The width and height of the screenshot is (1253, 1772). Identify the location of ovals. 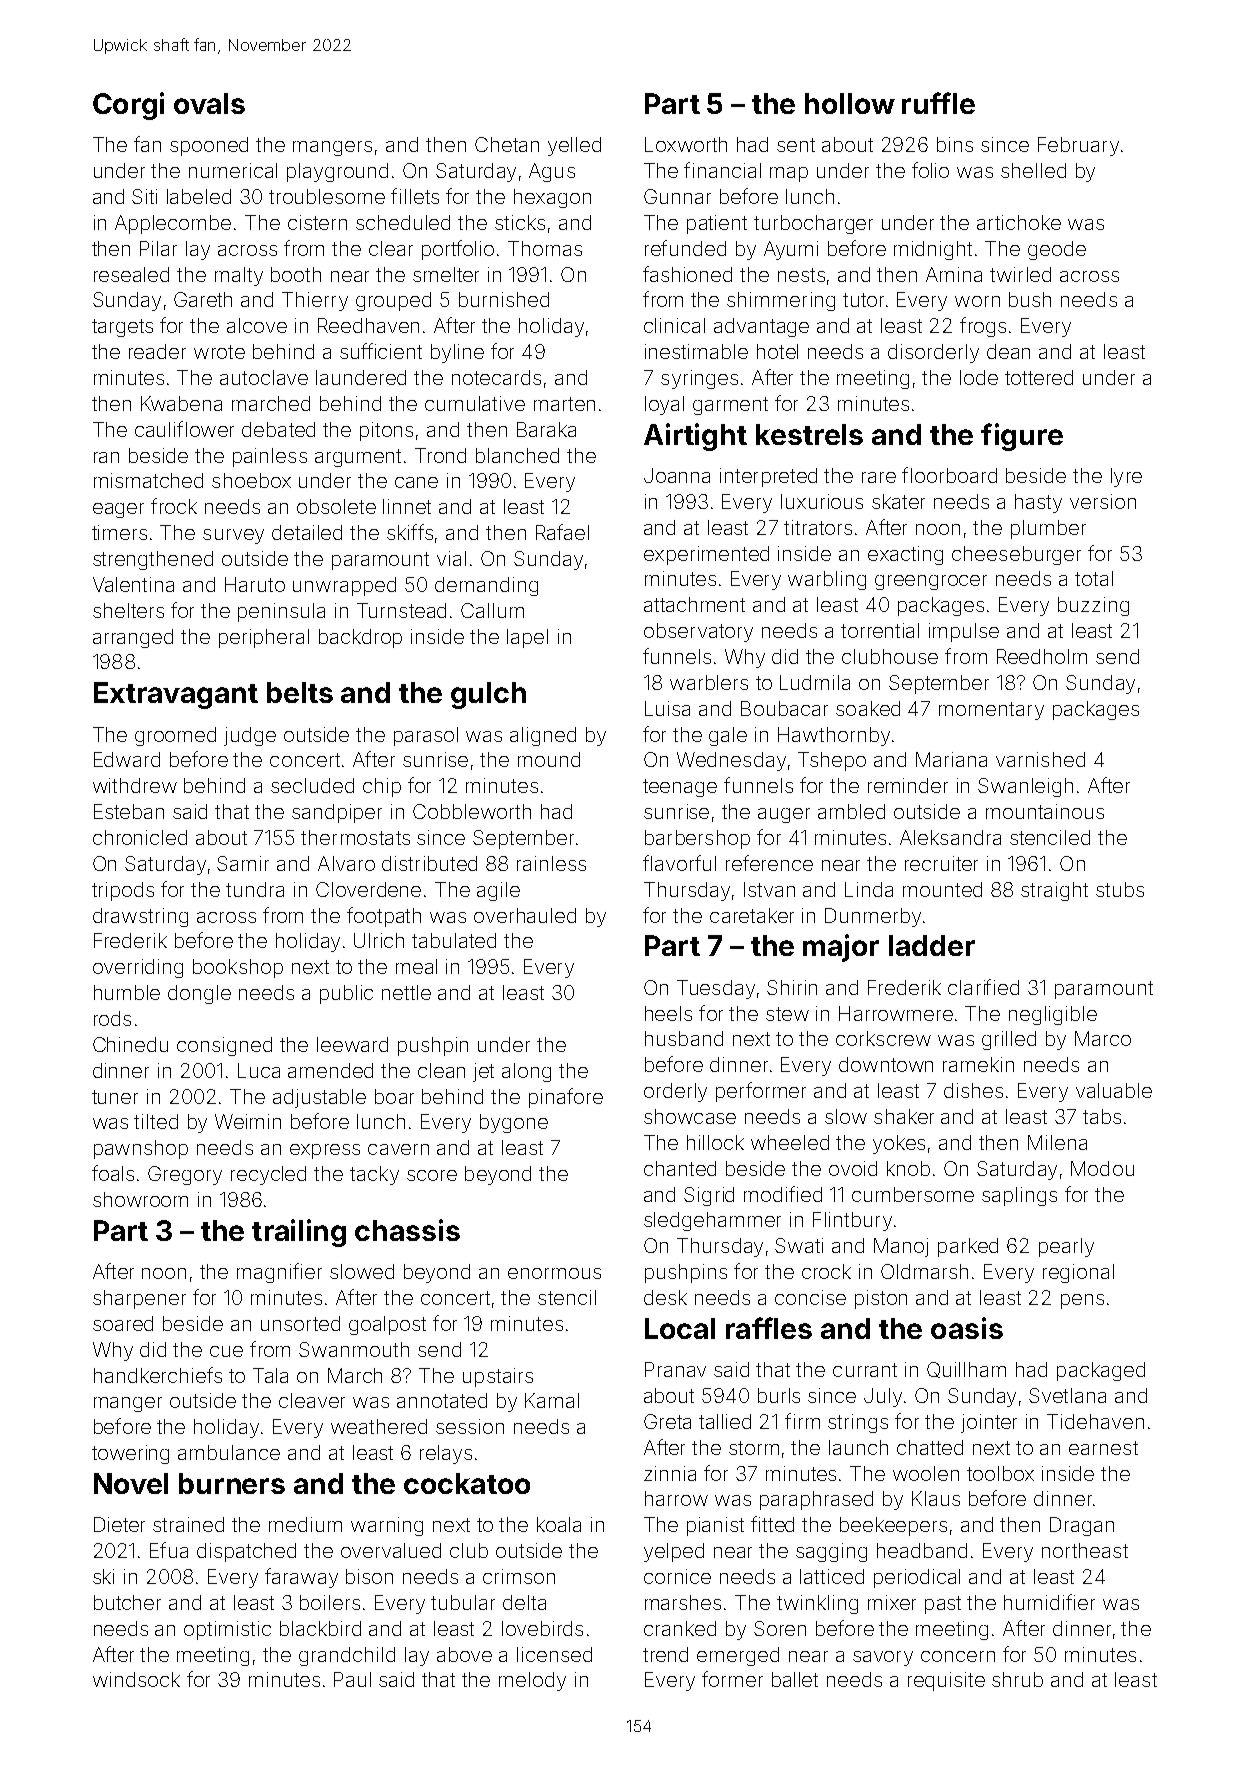
(209, 103).
